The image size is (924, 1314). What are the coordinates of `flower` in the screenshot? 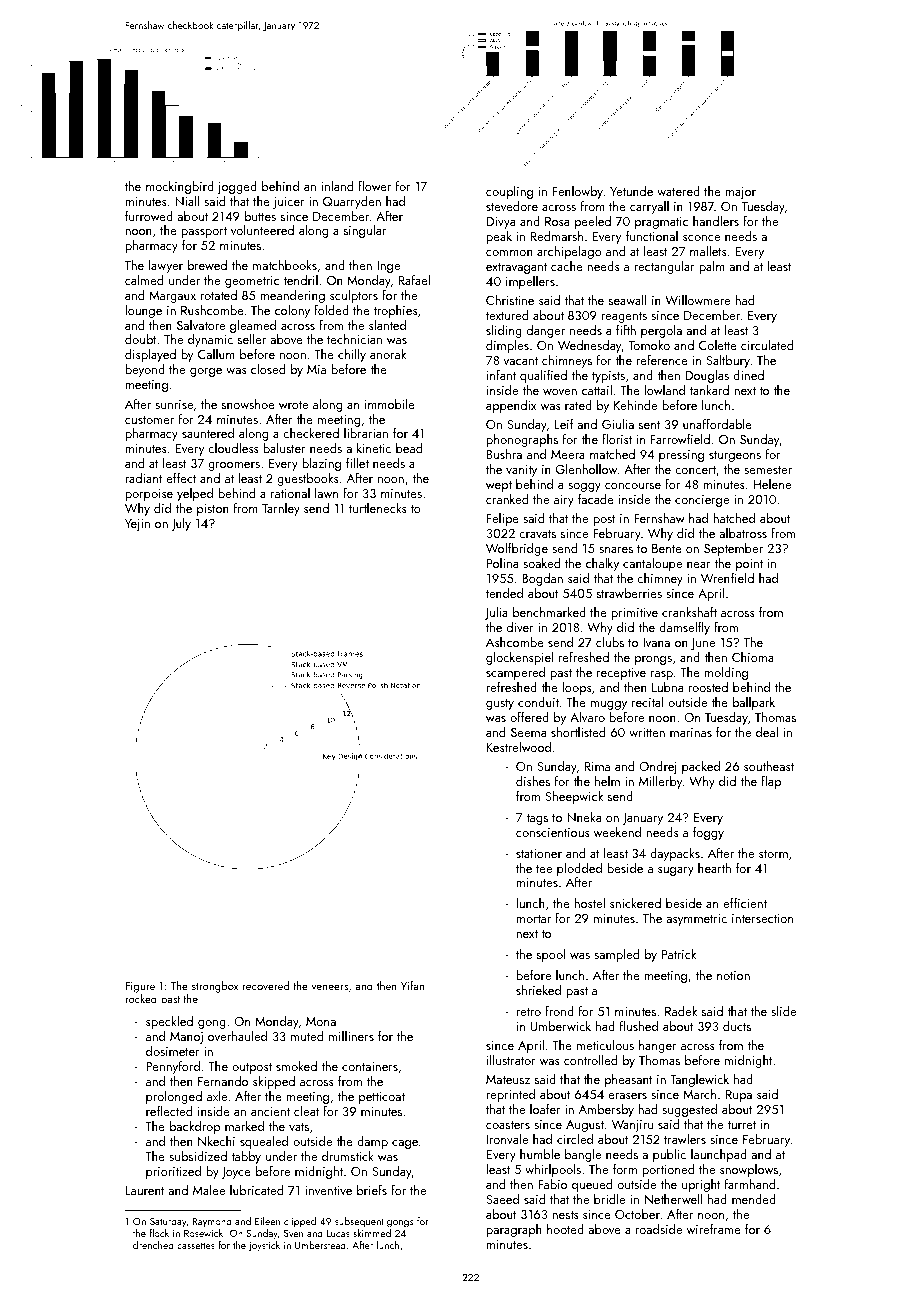 It's located at (374, 186).
